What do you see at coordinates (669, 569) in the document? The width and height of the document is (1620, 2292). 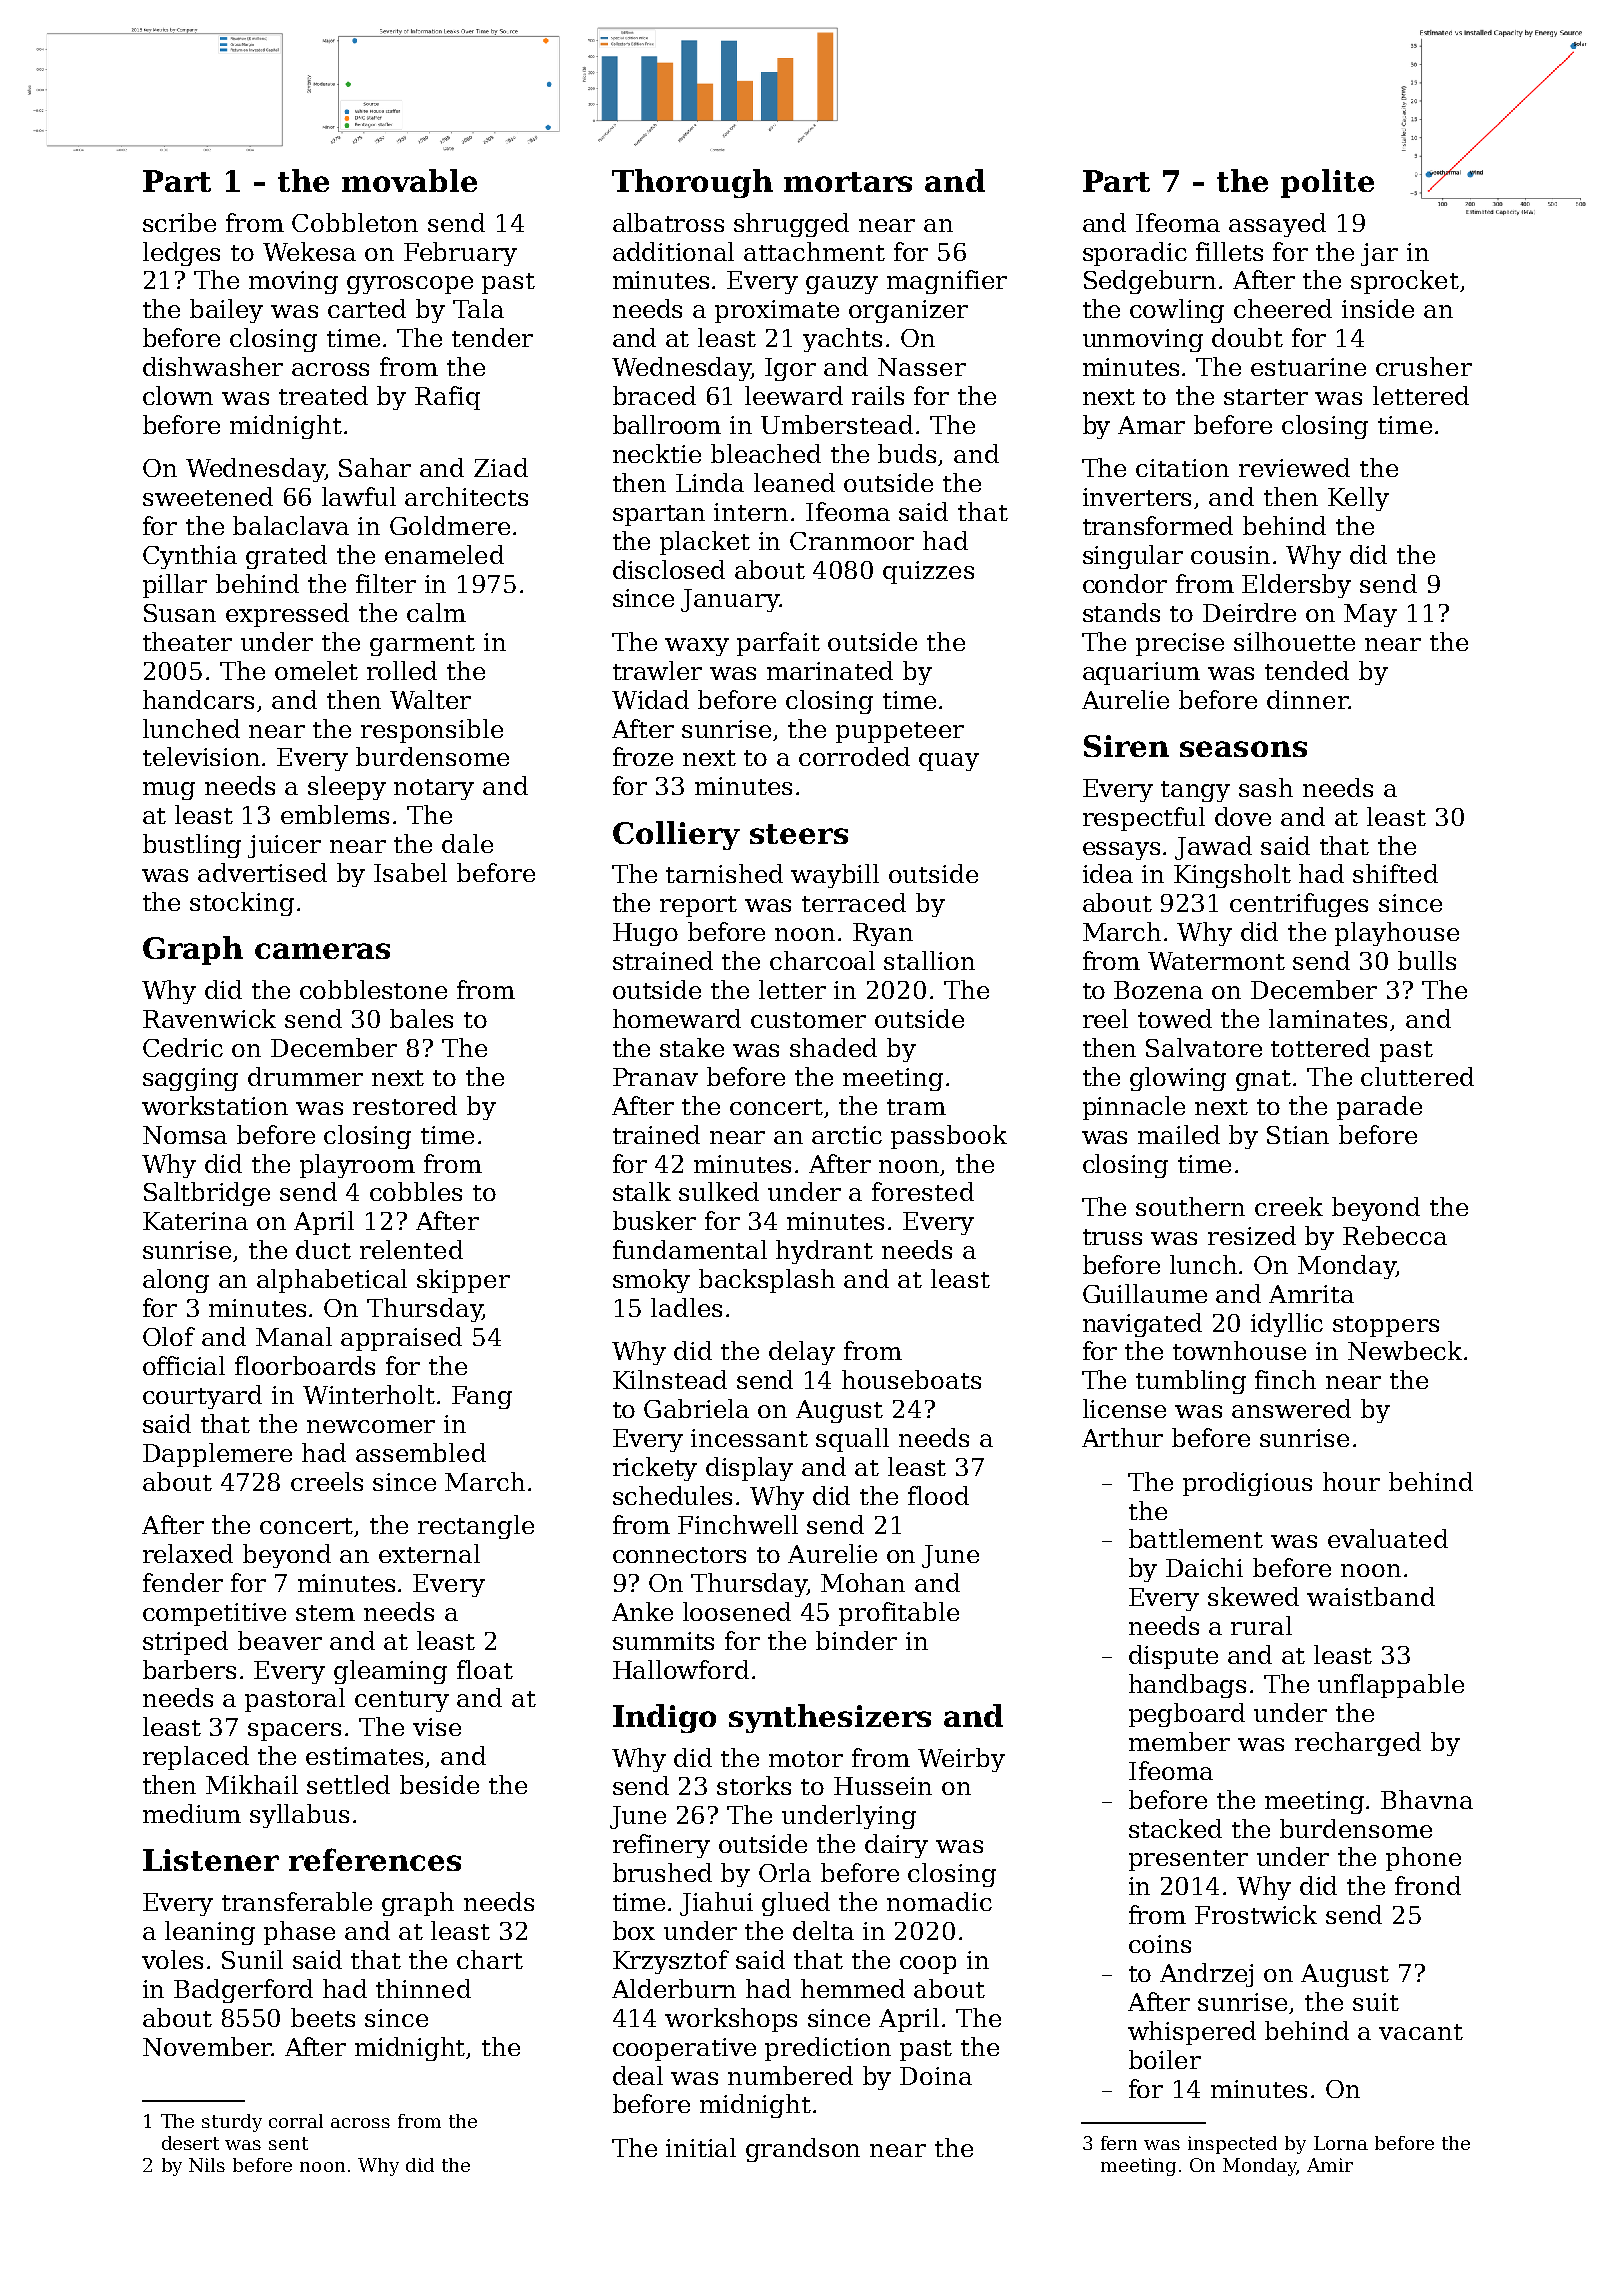 I see `disclosed` at bounding box center [669, 569].
